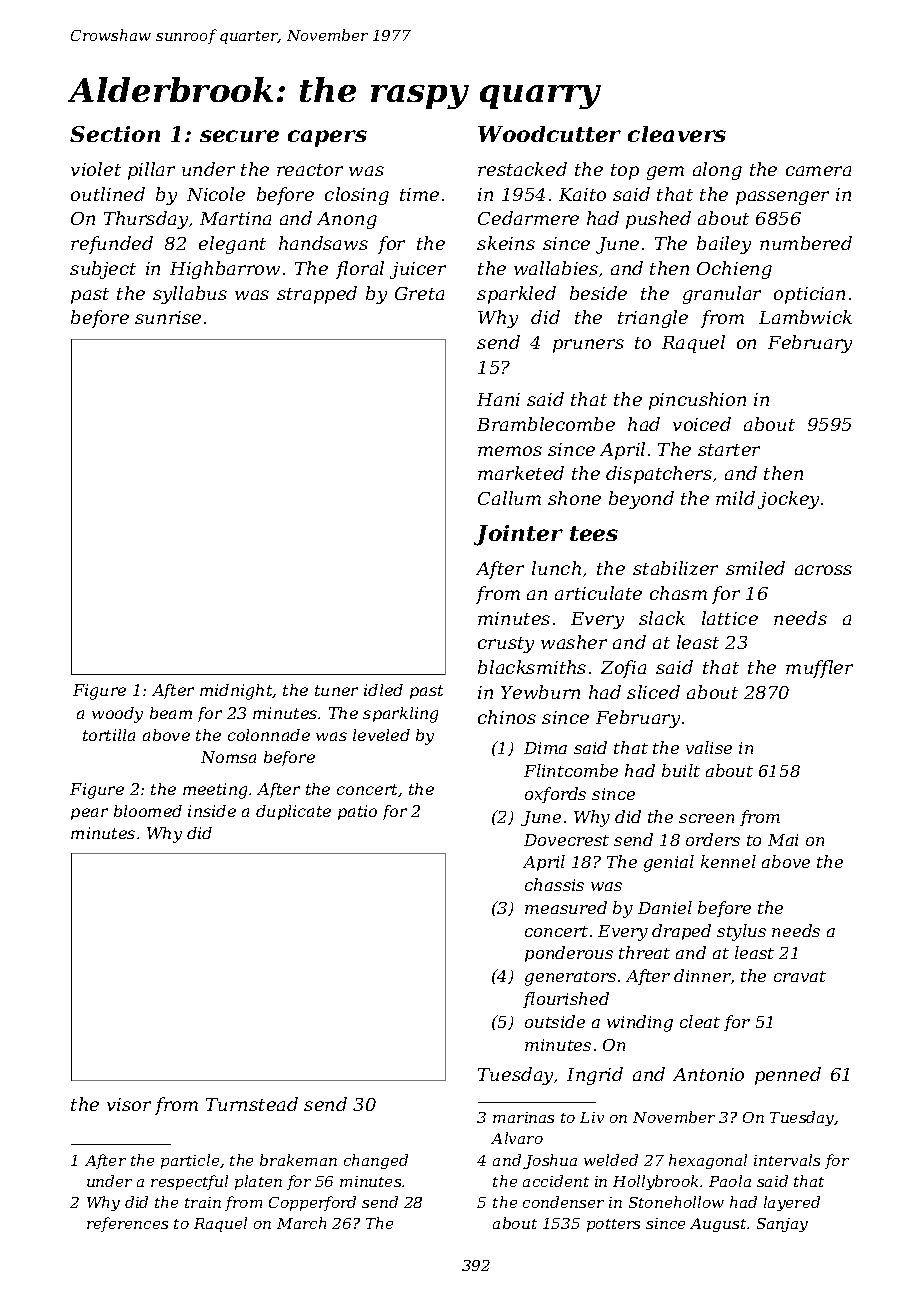  Describe the element at coordinates (129, 1104) in the screenshot. I see `visor` at that location.
